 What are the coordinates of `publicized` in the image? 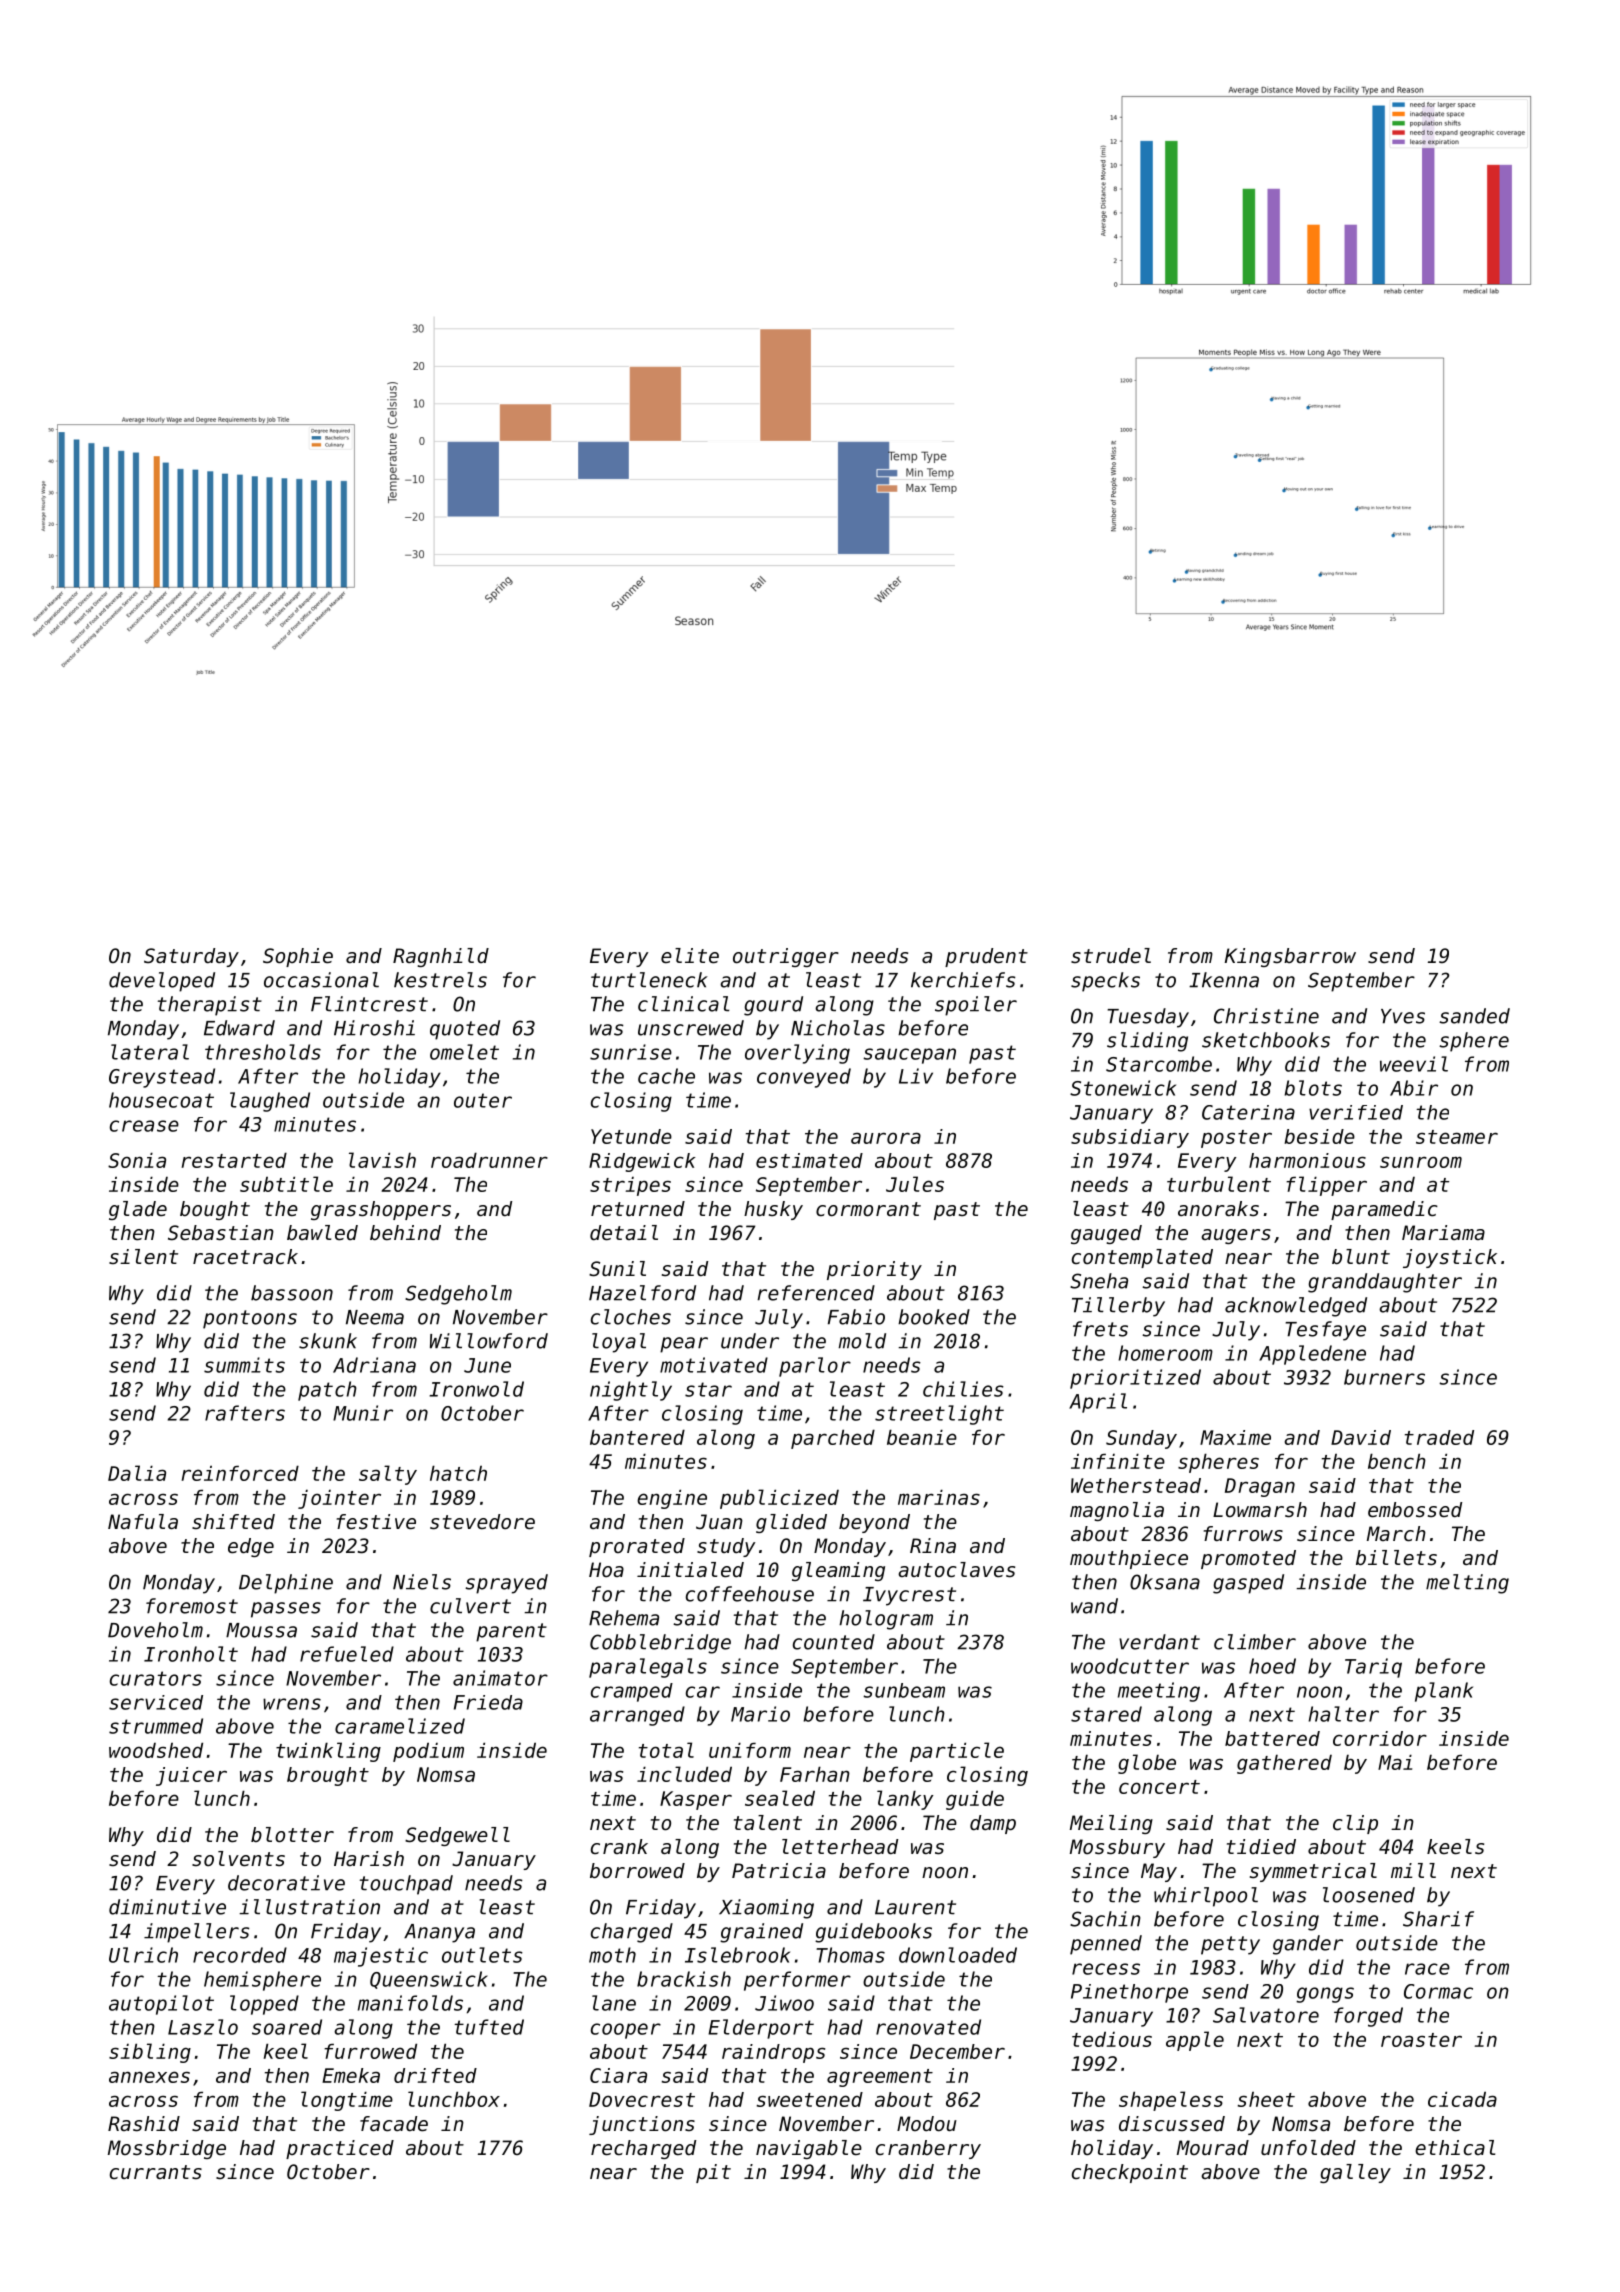 It's located at (779, 1499).
